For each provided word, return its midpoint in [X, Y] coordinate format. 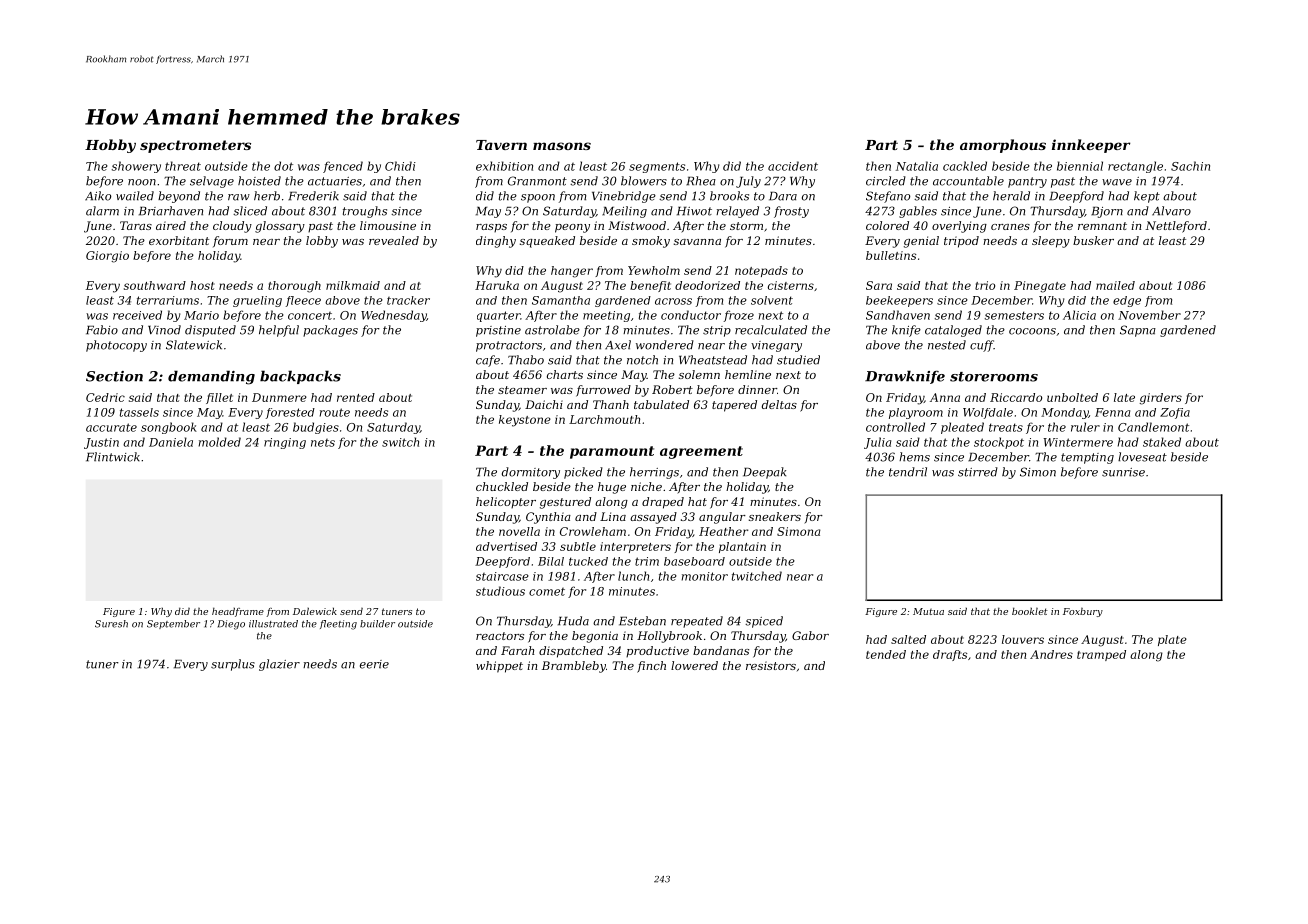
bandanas [721, 650]
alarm [102, 211]
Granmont [537, 181]
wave [1117, 182]
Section [114, 376]
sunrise [1123, 472]
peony [572, 228]
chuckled [502, 486]
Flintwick [113, 457]
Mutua [928, 611]
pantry [1027, 182]
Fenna [1112, 412]
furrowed [603, 391]
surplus [233, 665]
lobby [322, 242]
